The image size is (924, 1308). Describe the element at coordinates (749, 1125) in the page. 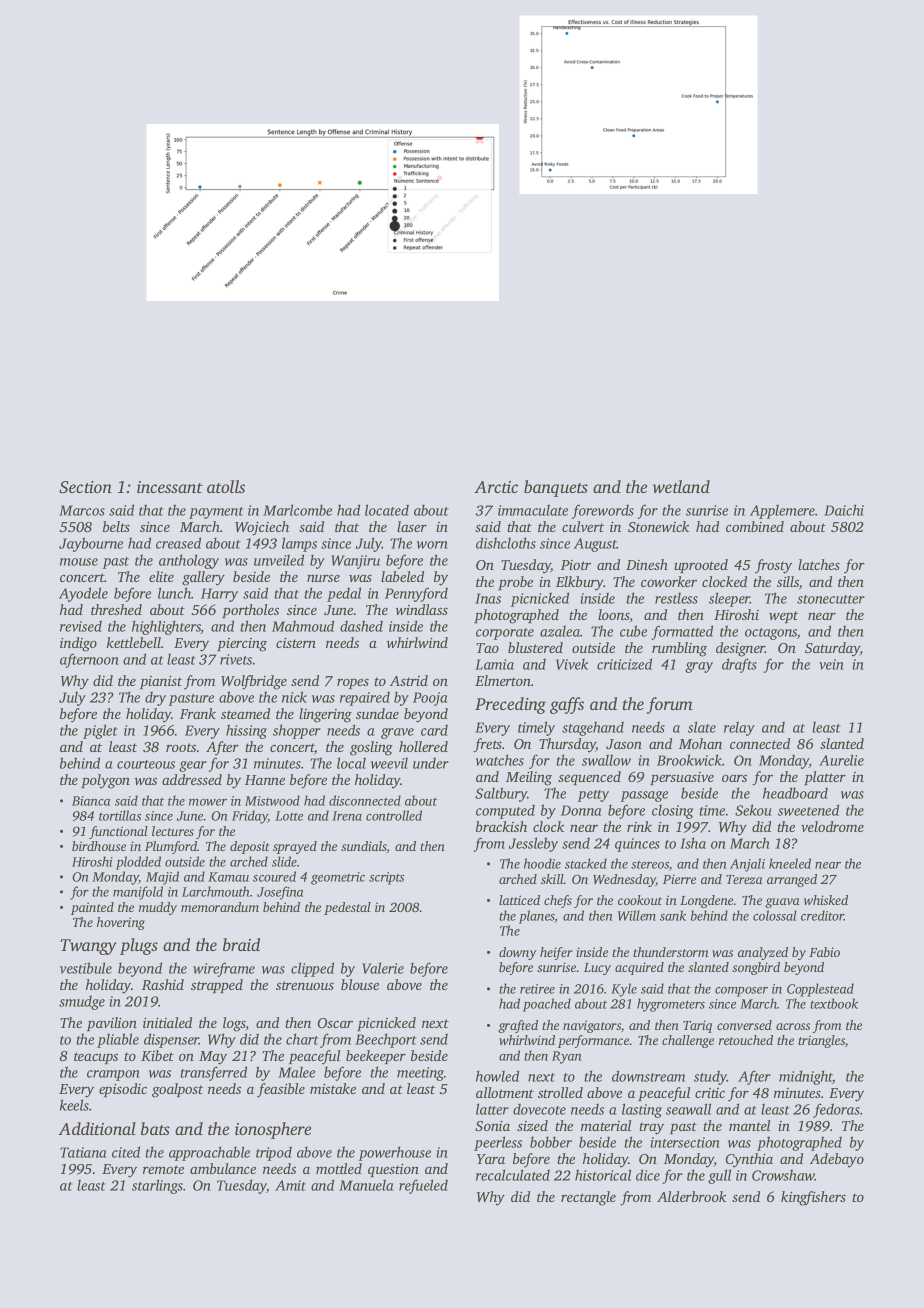

I see `mantel` at that location.
